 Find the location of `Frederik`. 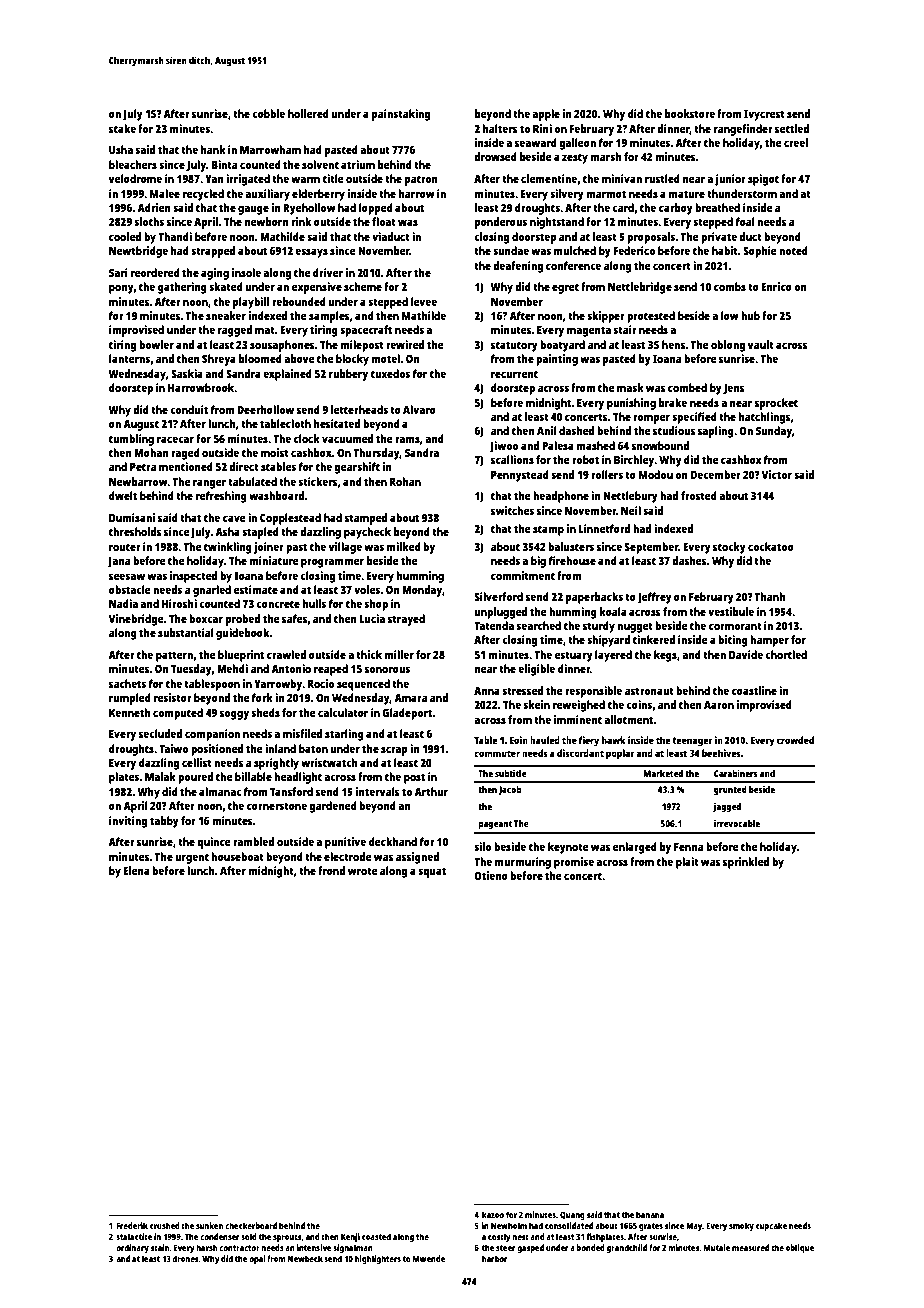

Frederik is located at coordinates (132, 1225).
